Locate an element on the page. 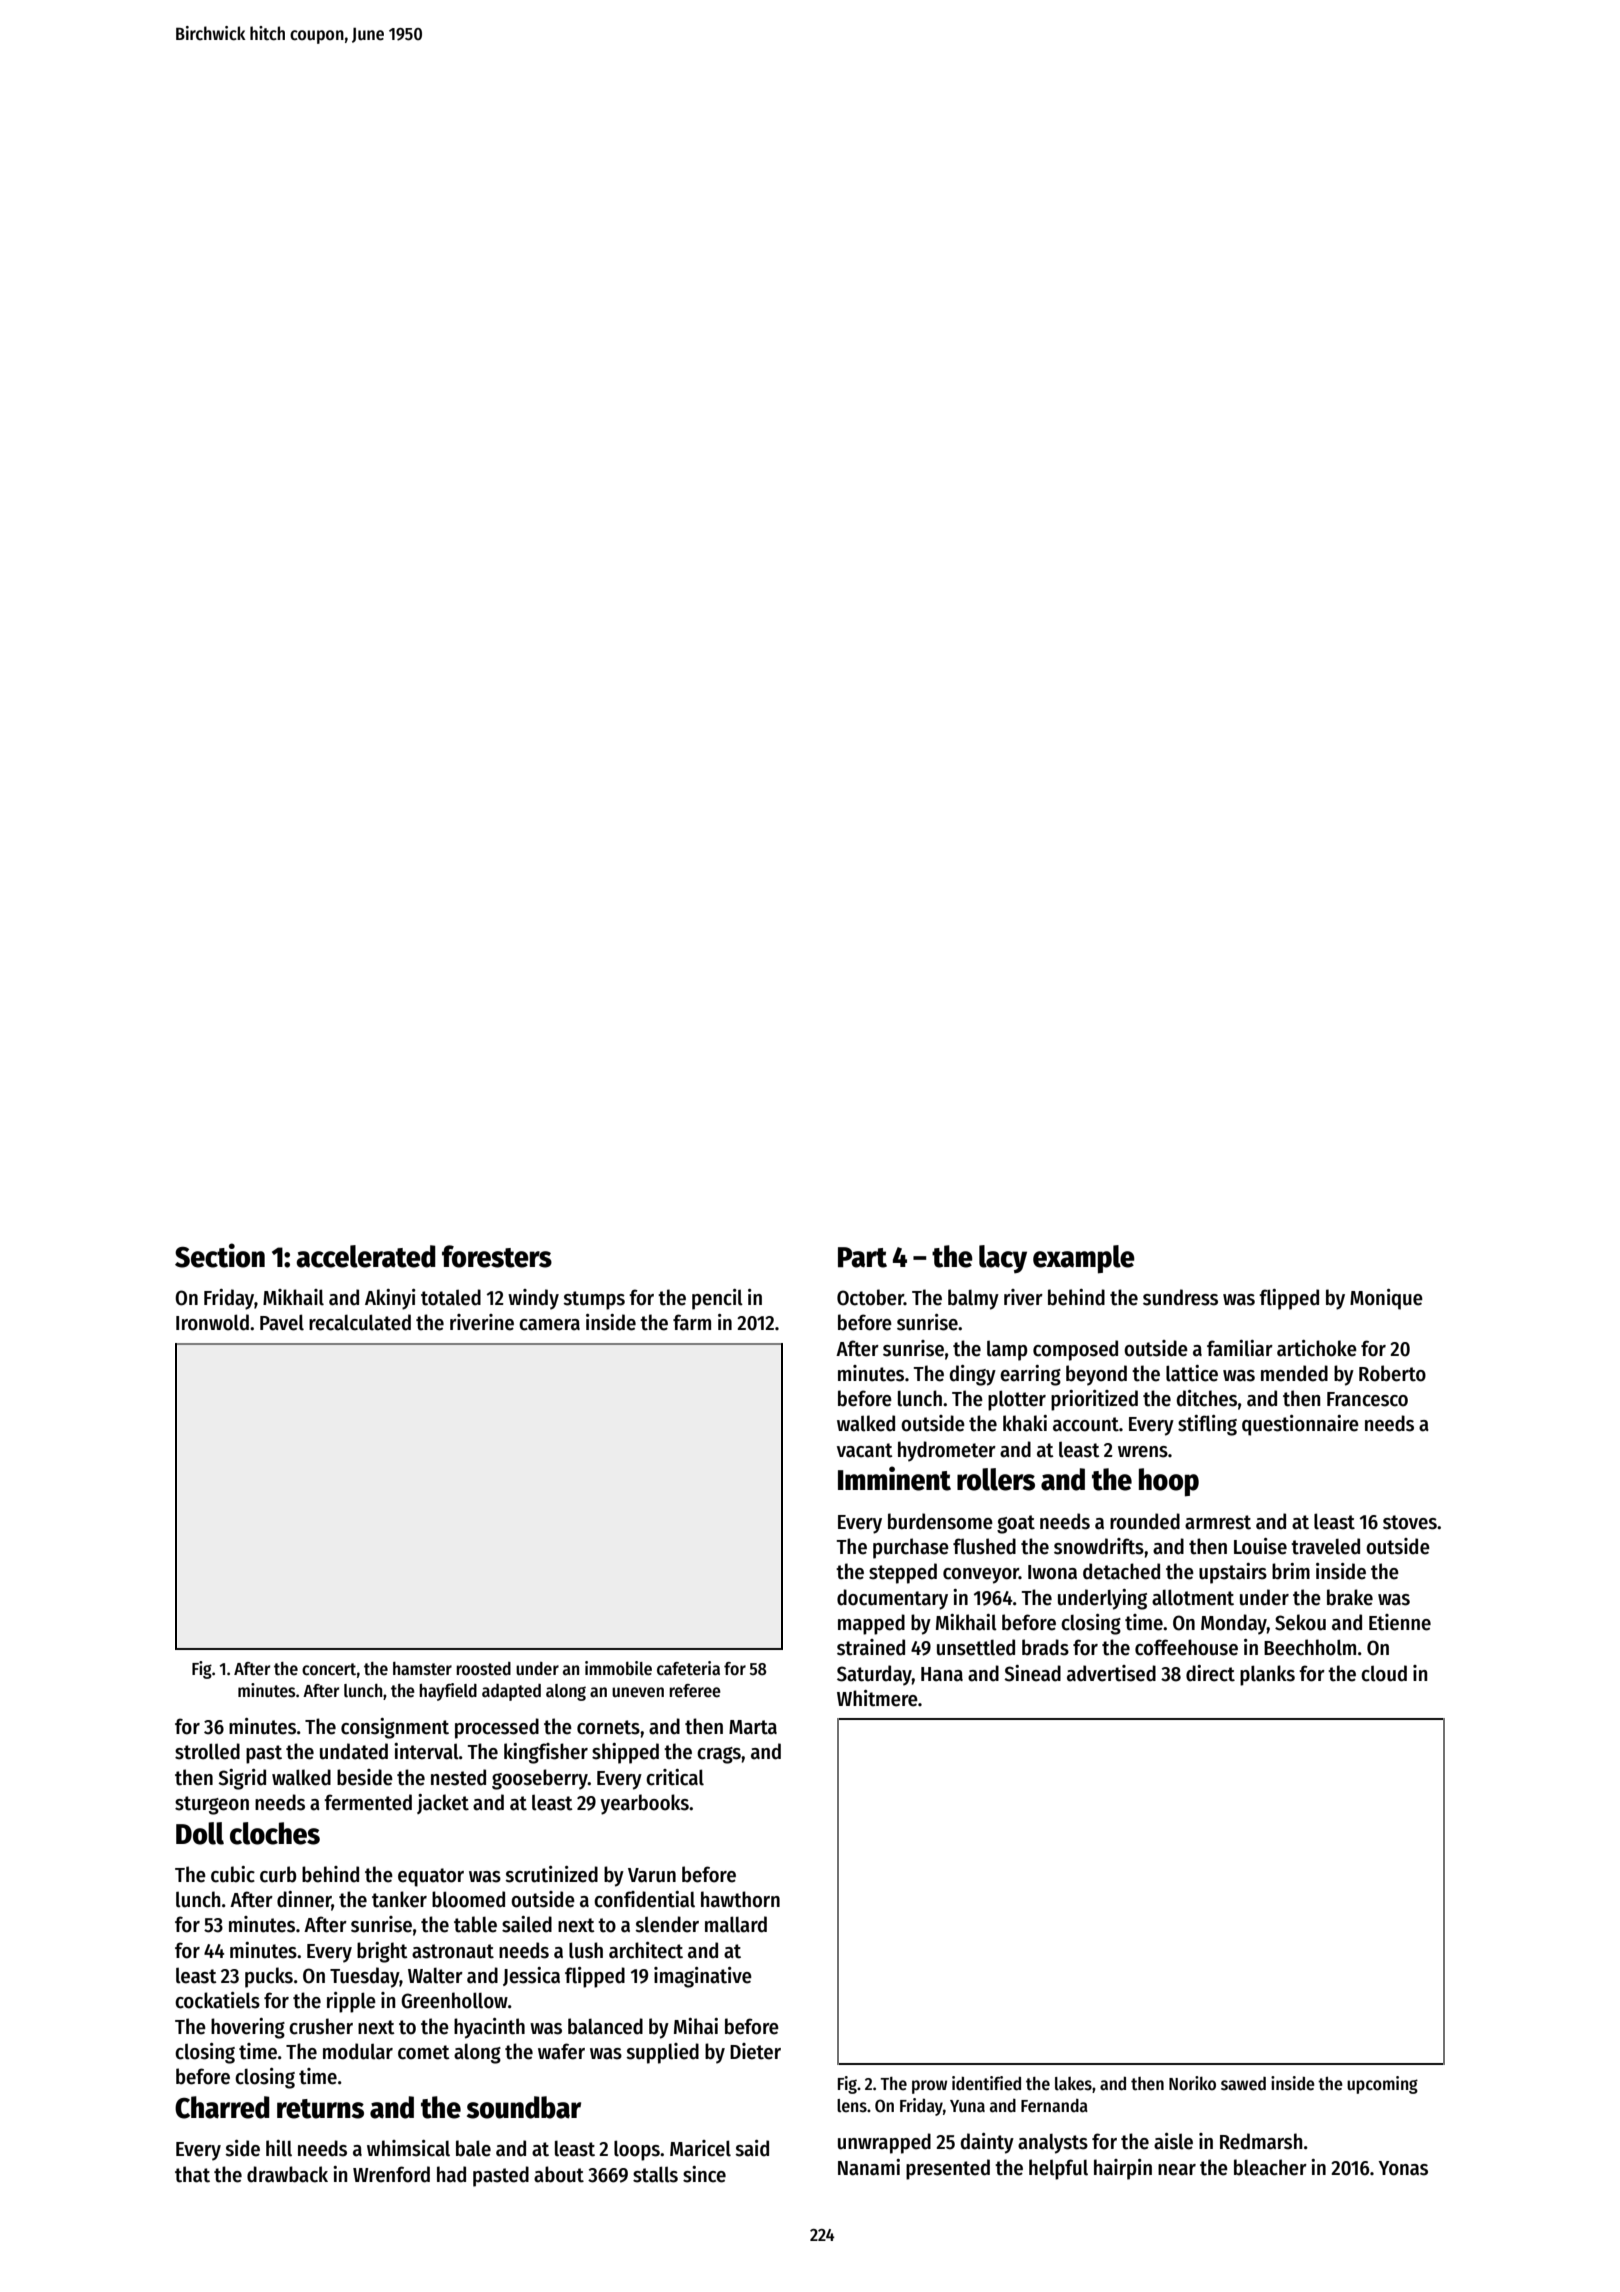 This document has width=1620, height=2292. Pavel is located at coordinates (282, 1322).
